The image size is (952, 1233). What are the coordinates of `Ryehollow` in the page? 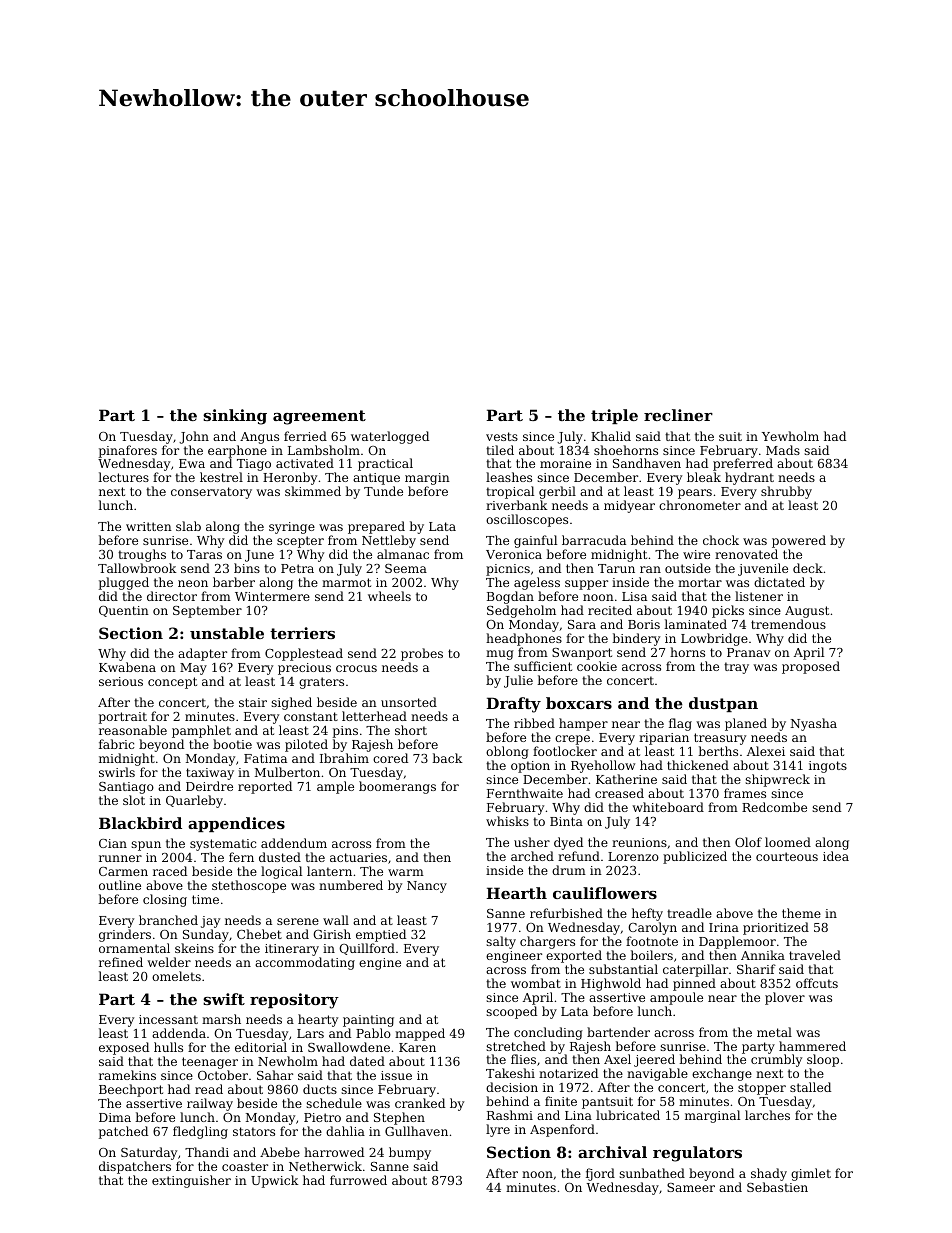 It's located at (603, 766).
